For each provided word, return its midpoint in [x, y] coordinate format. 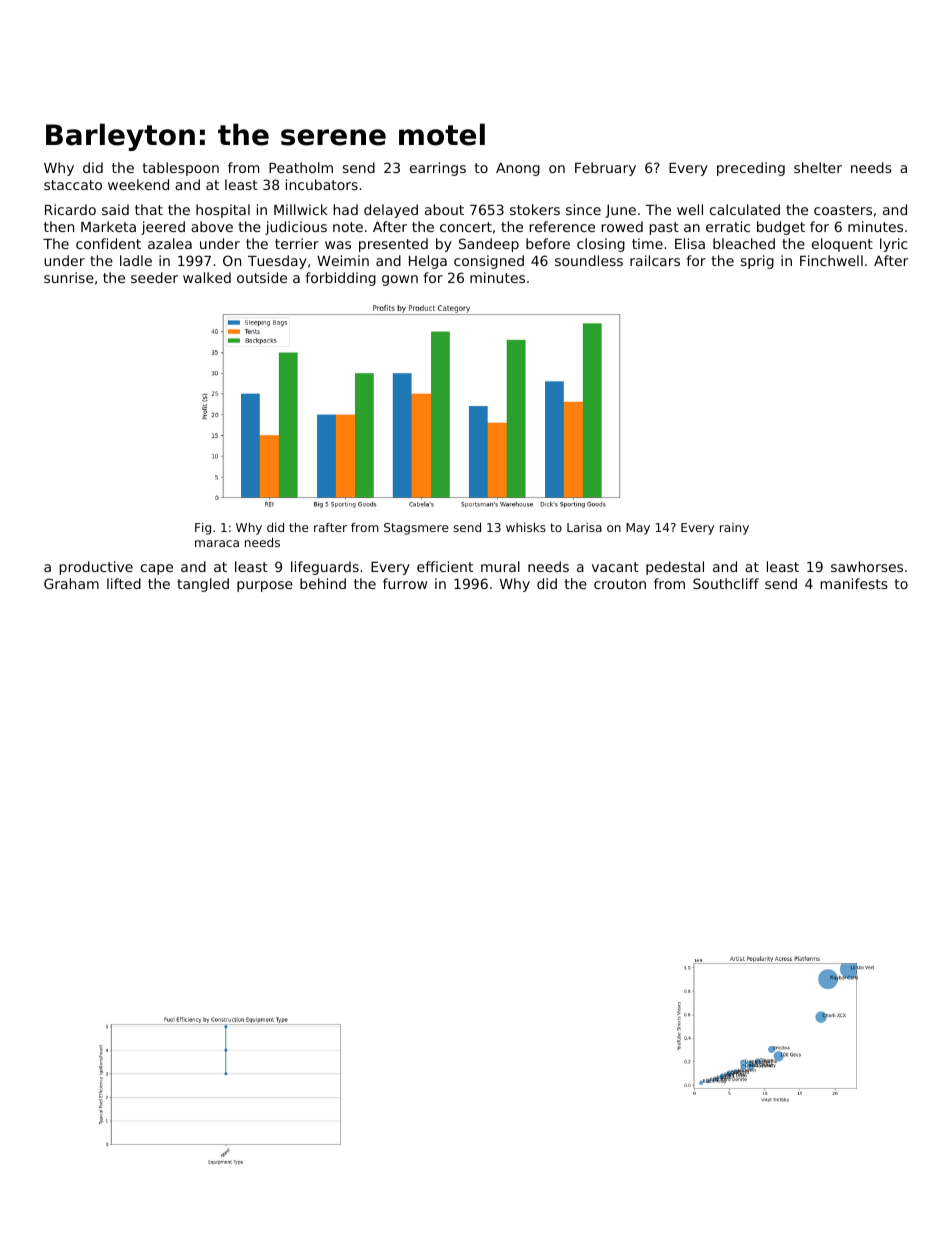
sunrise [69, 277]
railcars [655, 260]
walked [207, 277]
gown [400, 280]
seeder [154, 277]
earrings [438, 169]
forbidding [340, 279]
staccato [73, 185]
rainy [734, 529]
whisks [526, 527]
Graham [71, 583]
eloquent [842, 245]
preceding [751, 169]
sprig [757, 262]
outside [262, 277]
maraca [217, 543]
